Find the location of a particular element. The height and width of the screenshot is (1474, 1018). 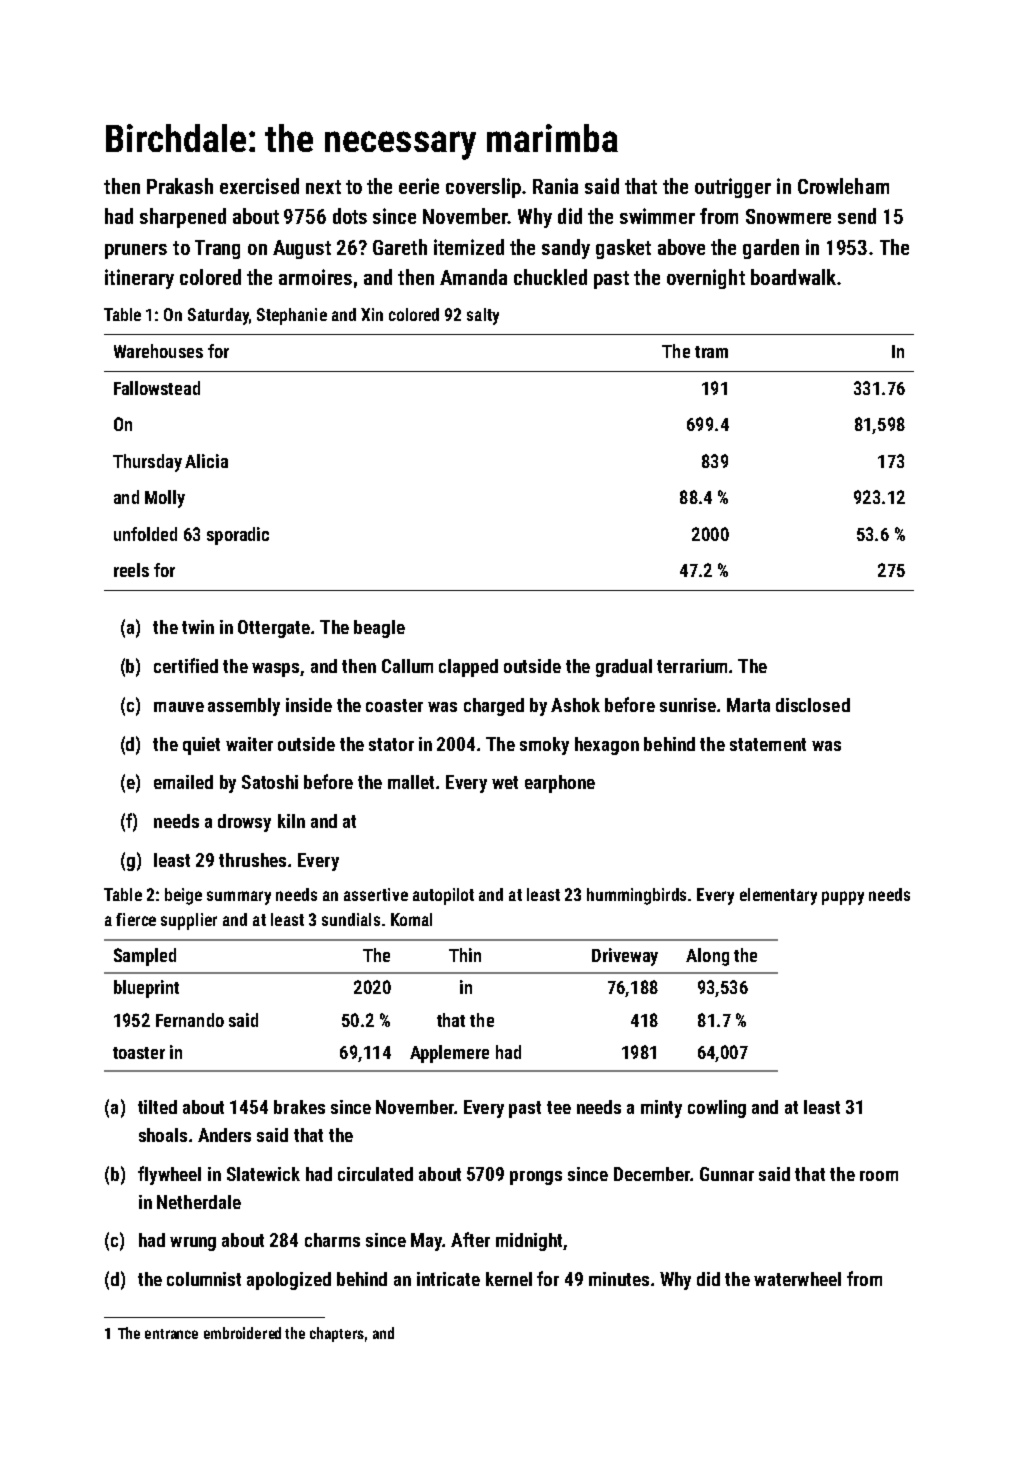

midnight is located at coordinates (529, 1242).
